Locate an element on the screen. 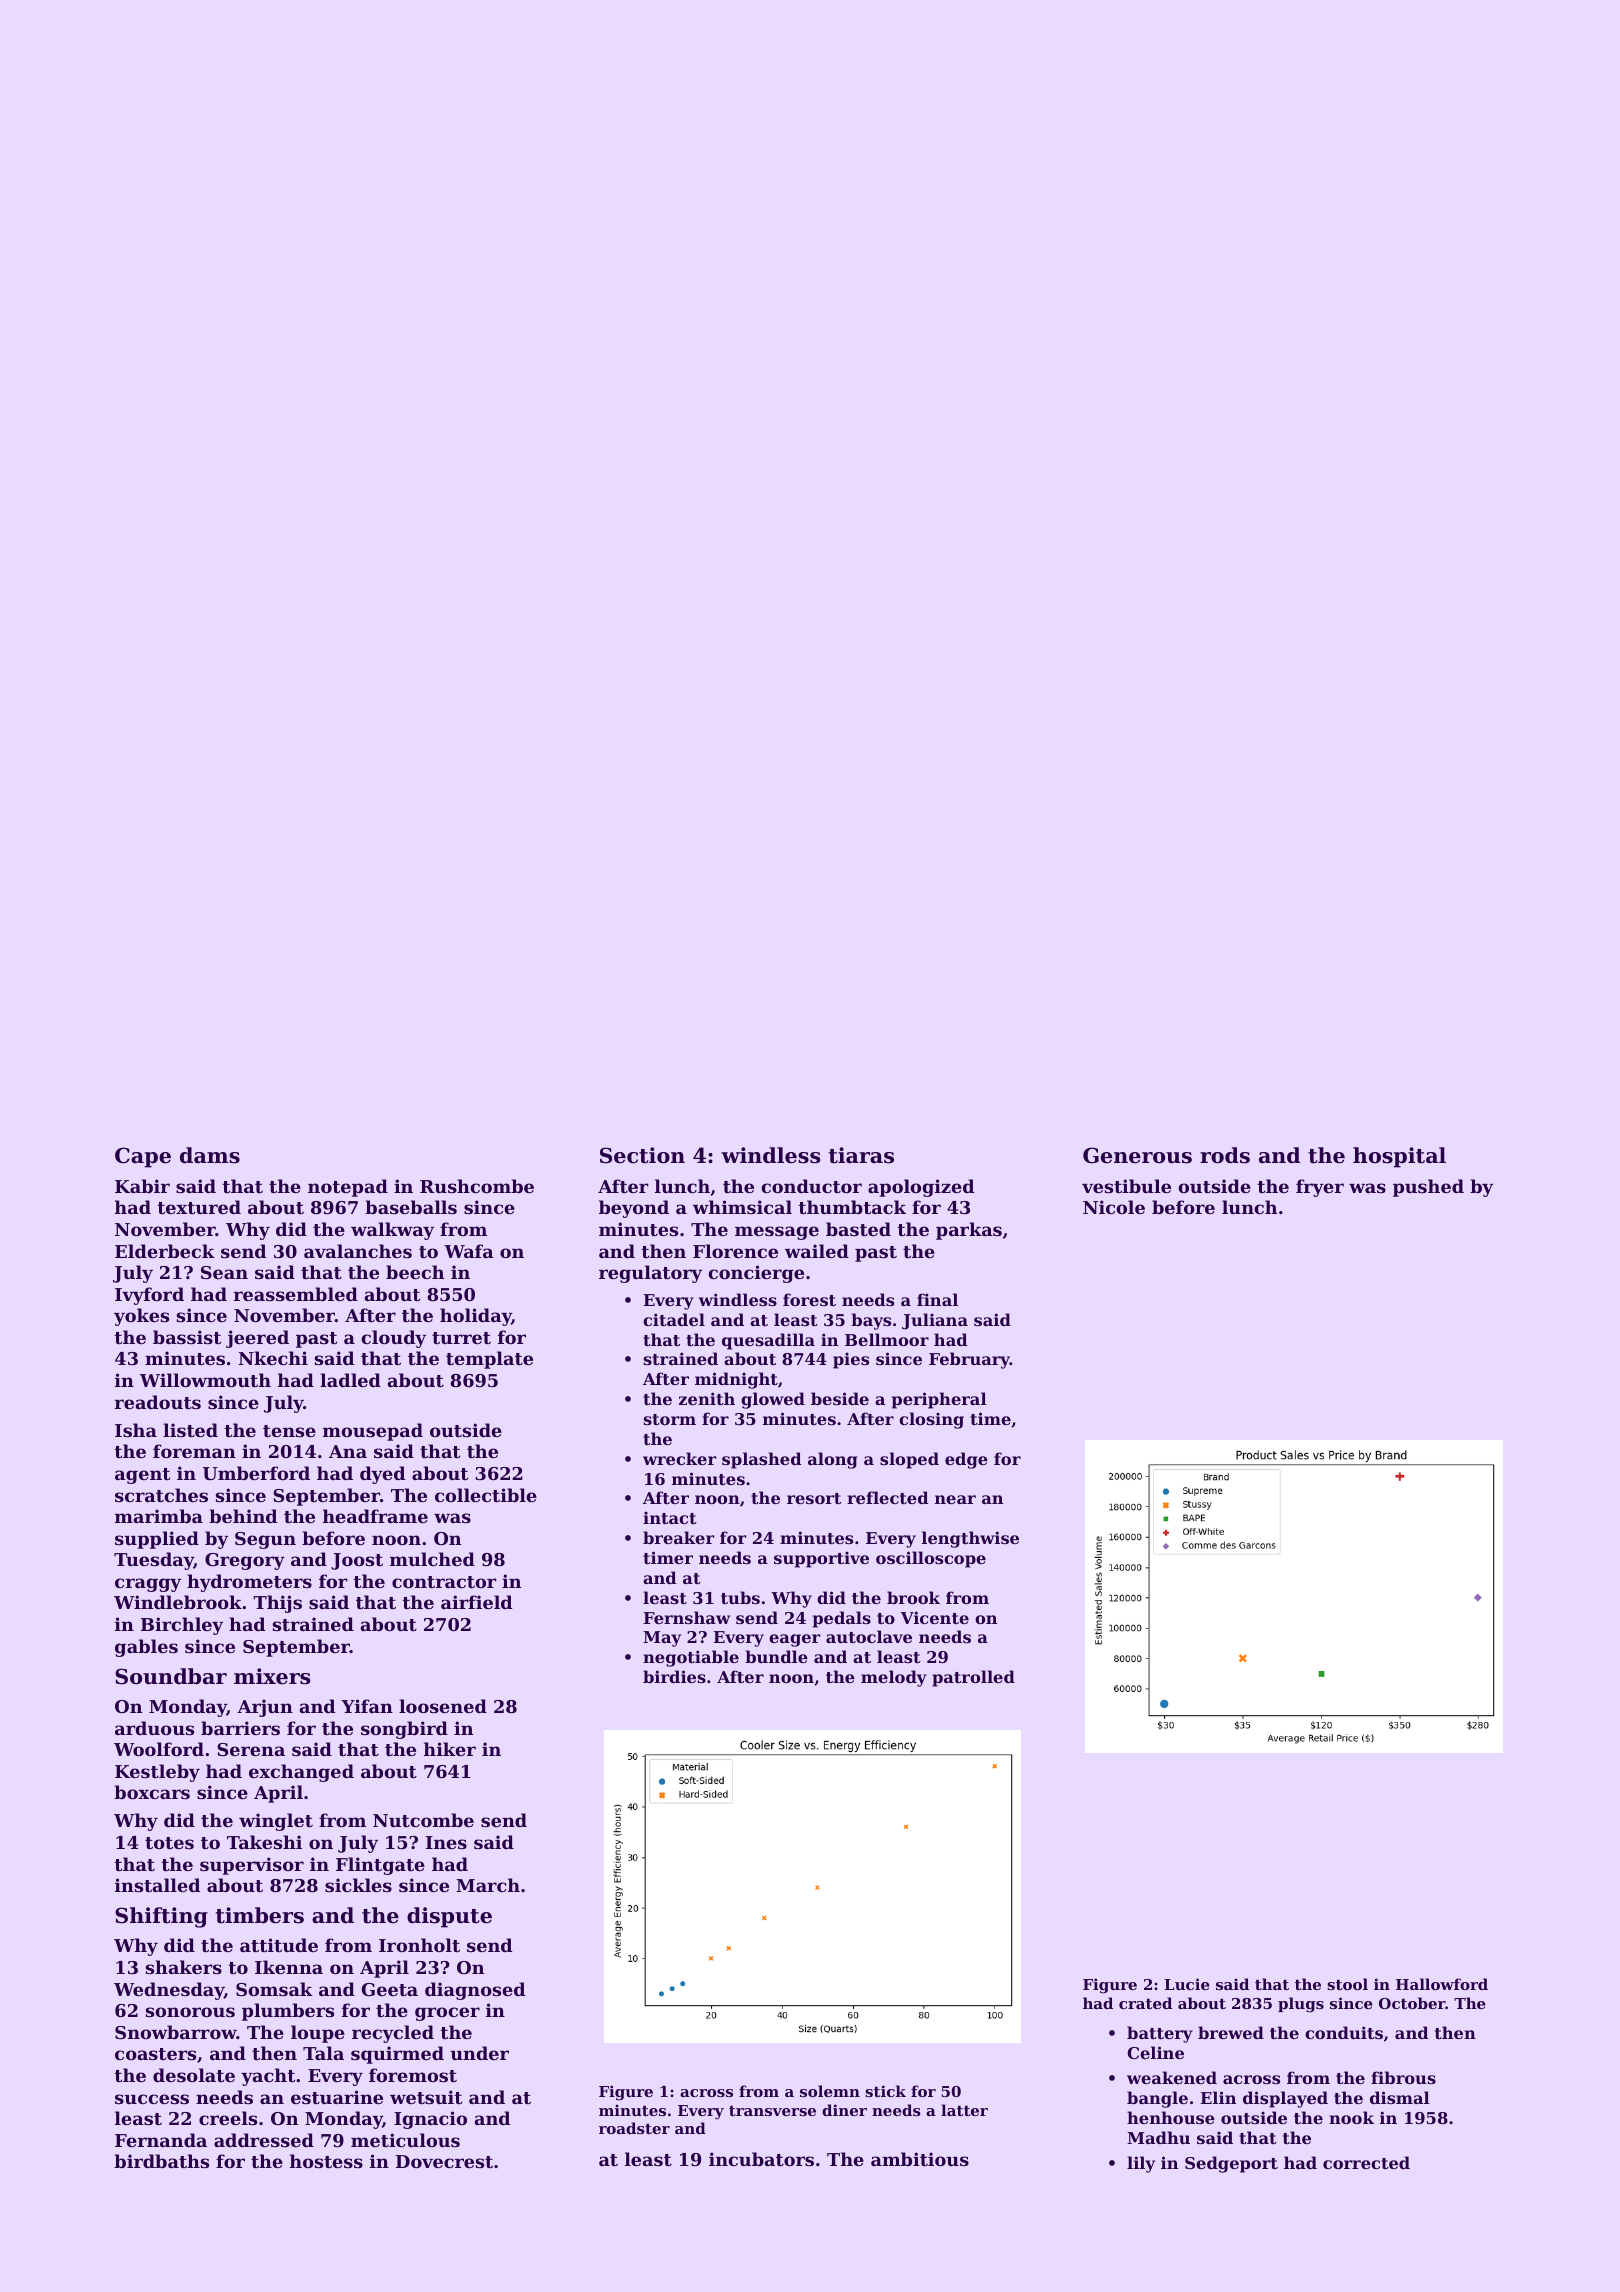  near is located at coordinates (955, 1499).
